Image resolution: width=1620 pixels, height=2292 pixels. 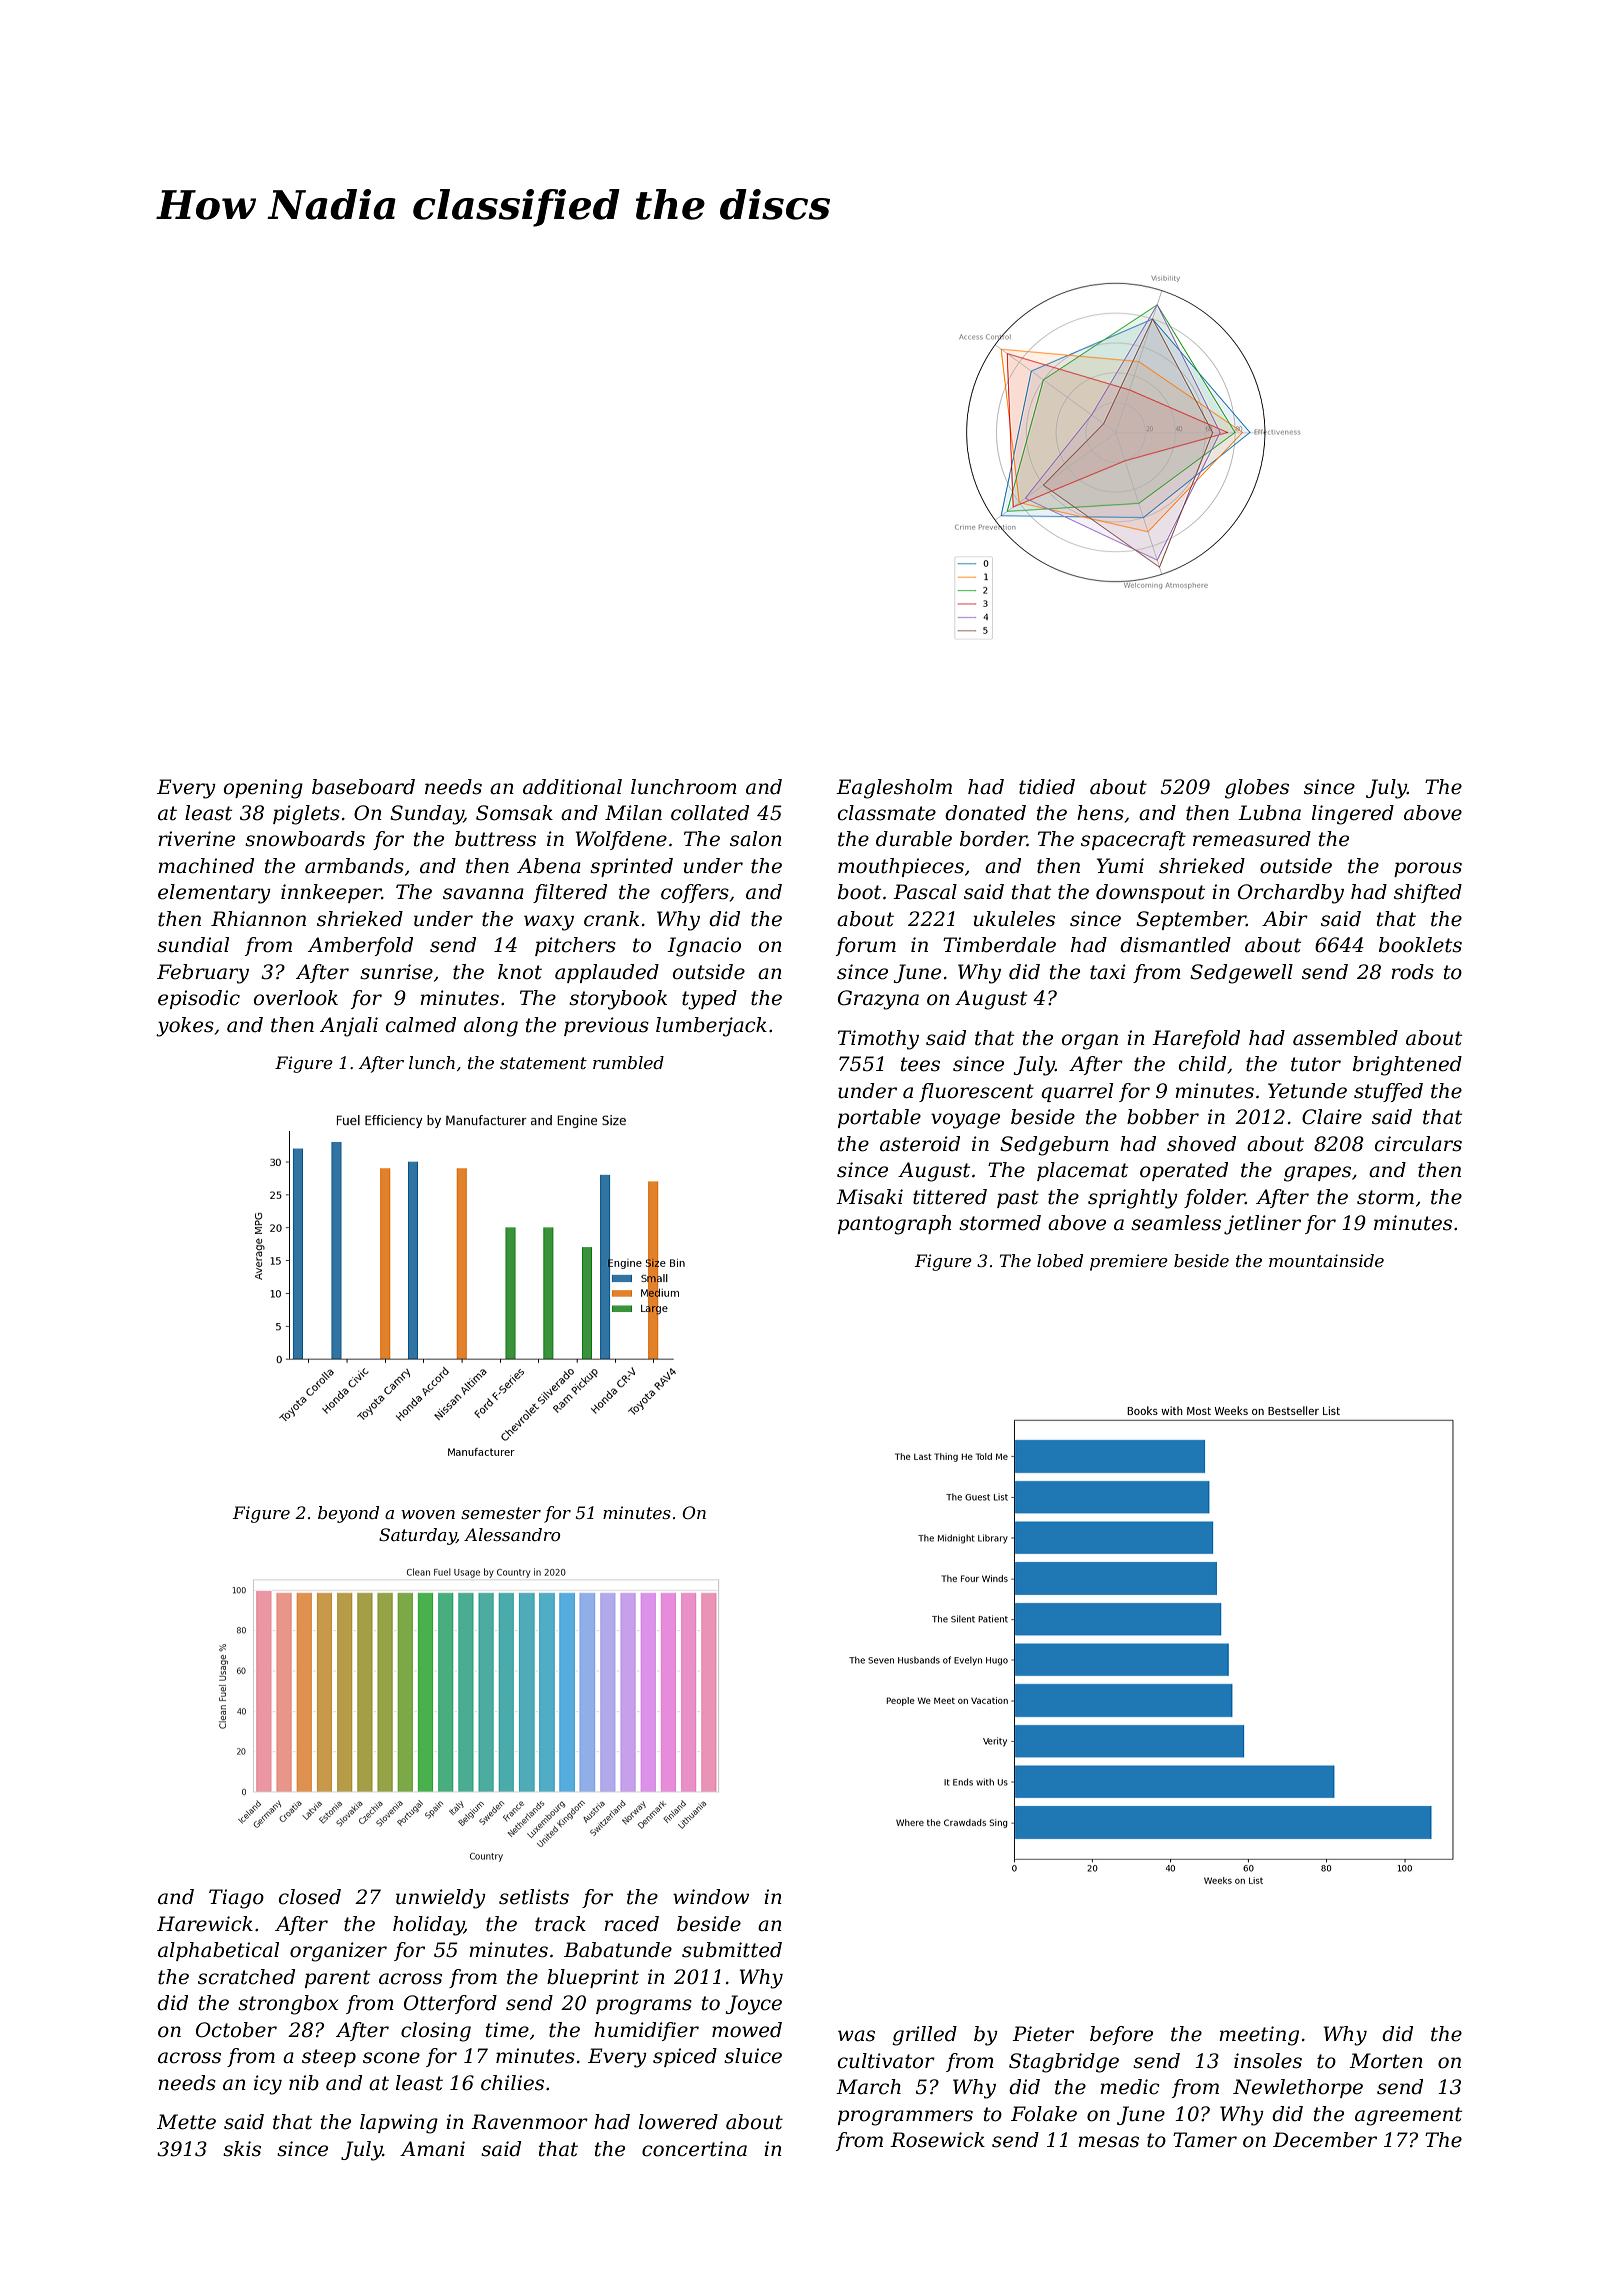 What do you see at coordinates (894, 1225) in the screenshot?
I see `pantograph` at bounding box center [894, 1225].
